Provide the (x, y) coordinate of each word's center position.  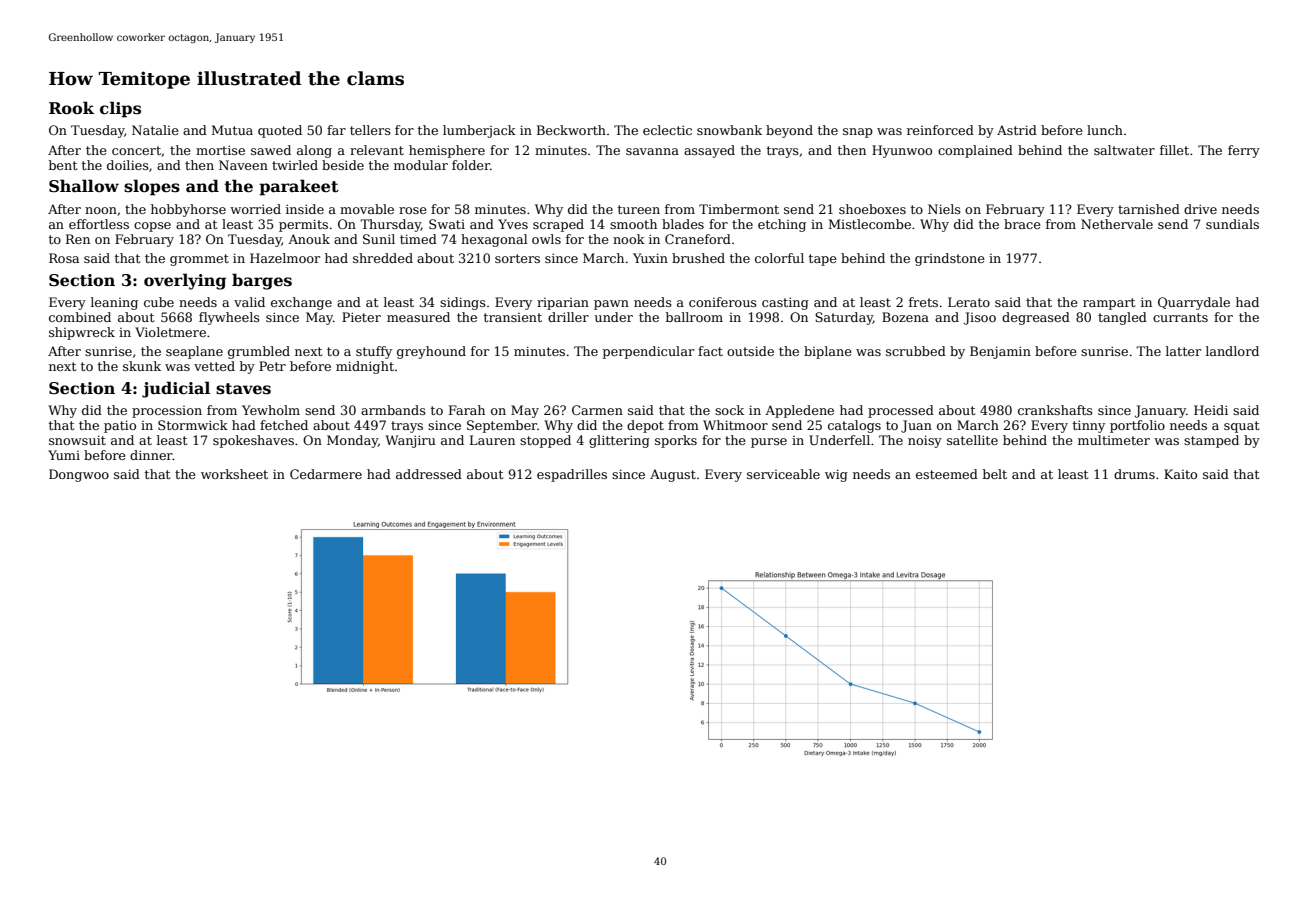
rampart (1109, 304)
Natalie (155, 130)
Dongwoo (79, 475)
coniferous (723, 302)
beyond (789, 131)
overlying (185, 281)
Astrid (1017, 130)
